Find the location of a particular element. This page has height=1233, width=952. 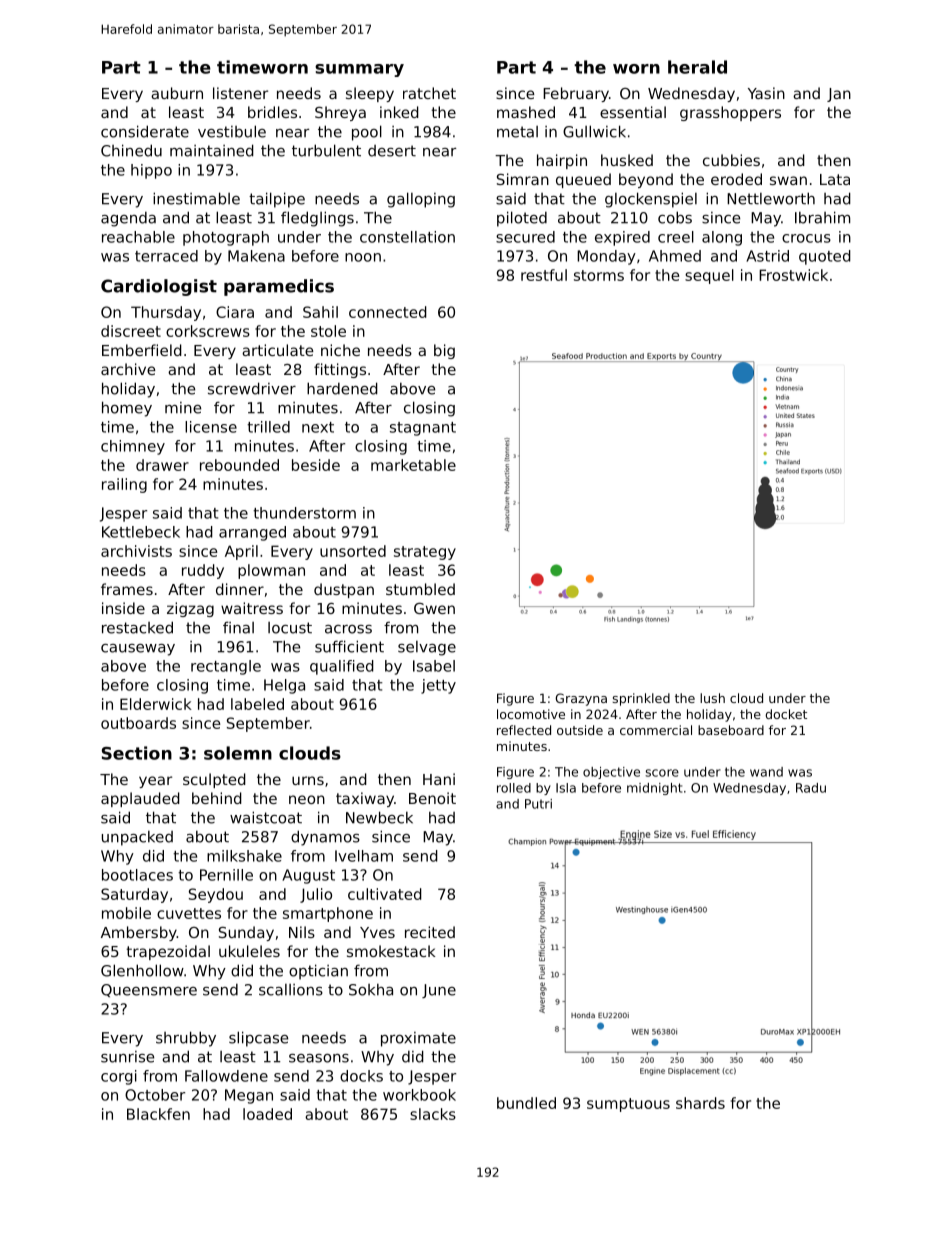

marketable is located at coordinates (413, 465).
